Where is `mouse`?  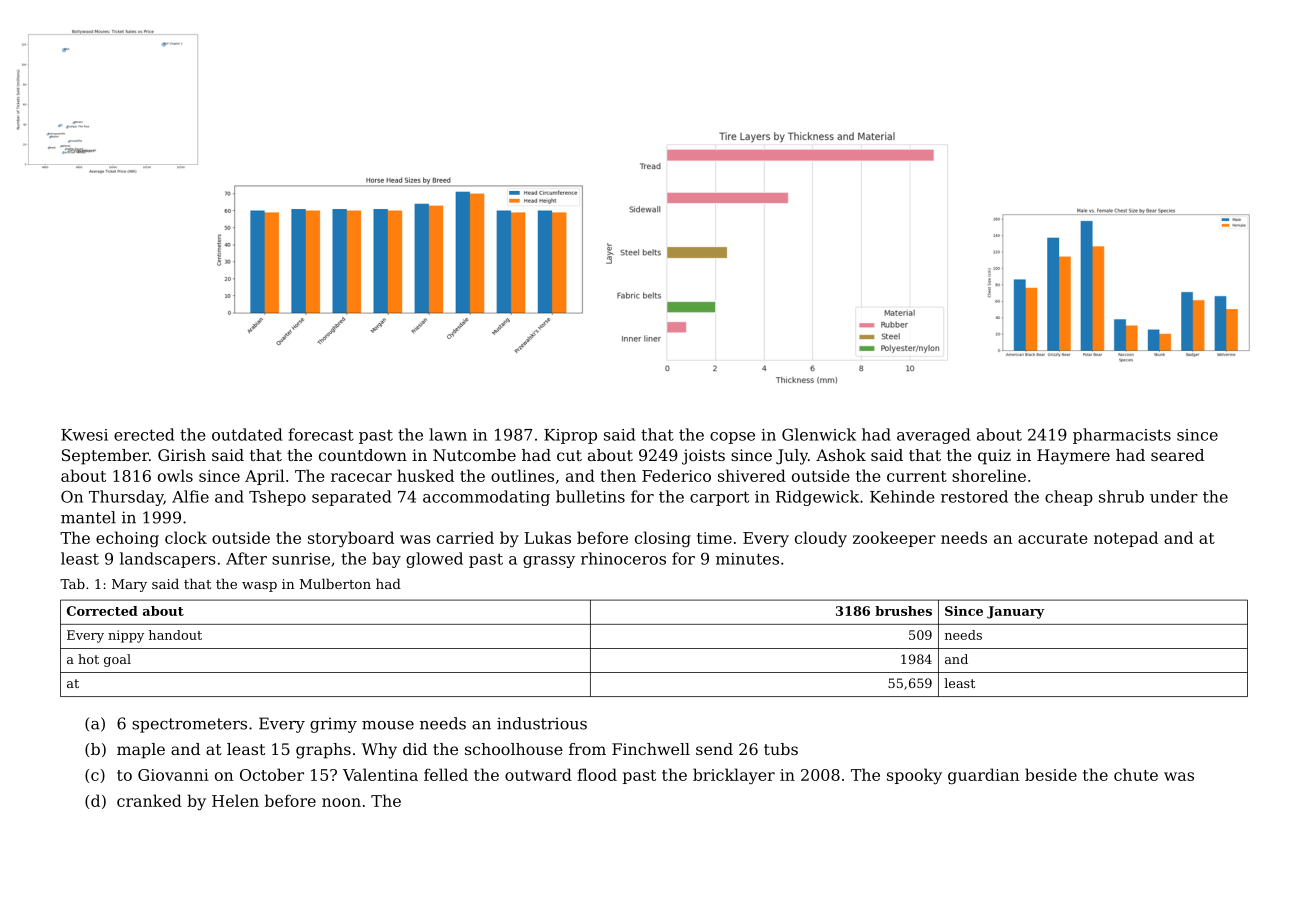
mouse is located at coordinates (388, 725).
